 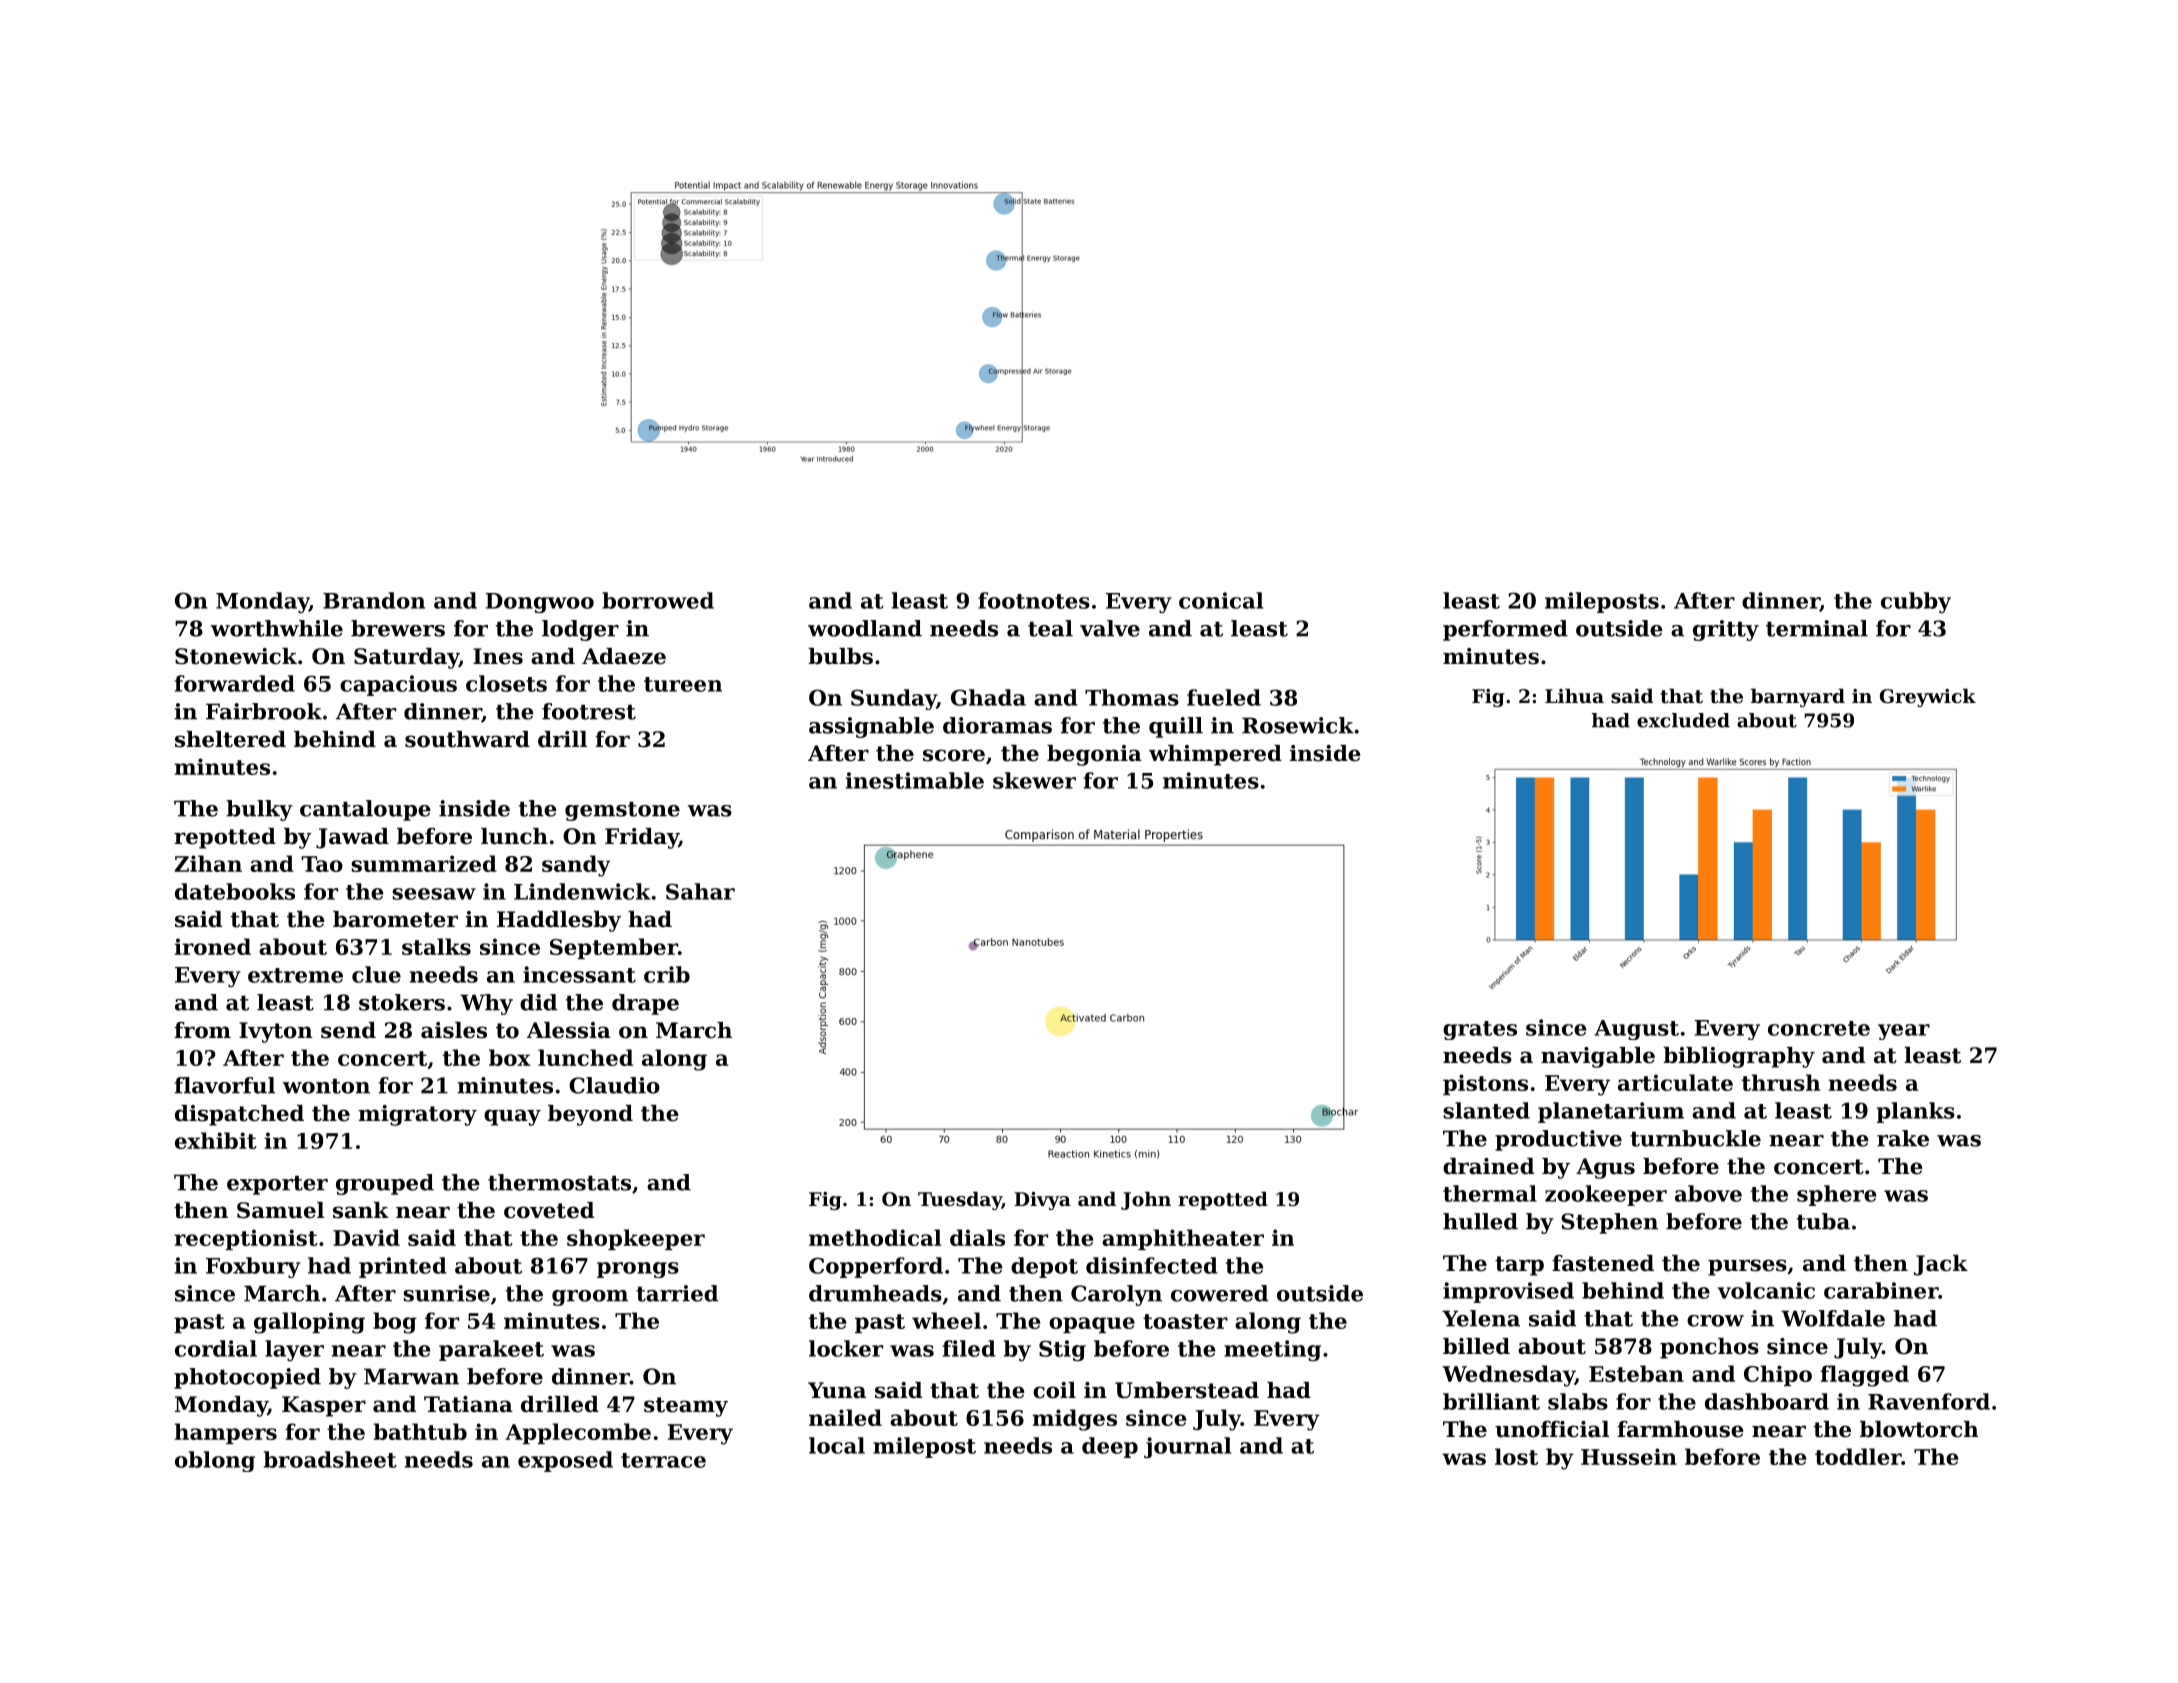 What do you see at coordinates (1928, 697) in the screenshot?
I see `Greywick` at bounding box center [1928, 697].
